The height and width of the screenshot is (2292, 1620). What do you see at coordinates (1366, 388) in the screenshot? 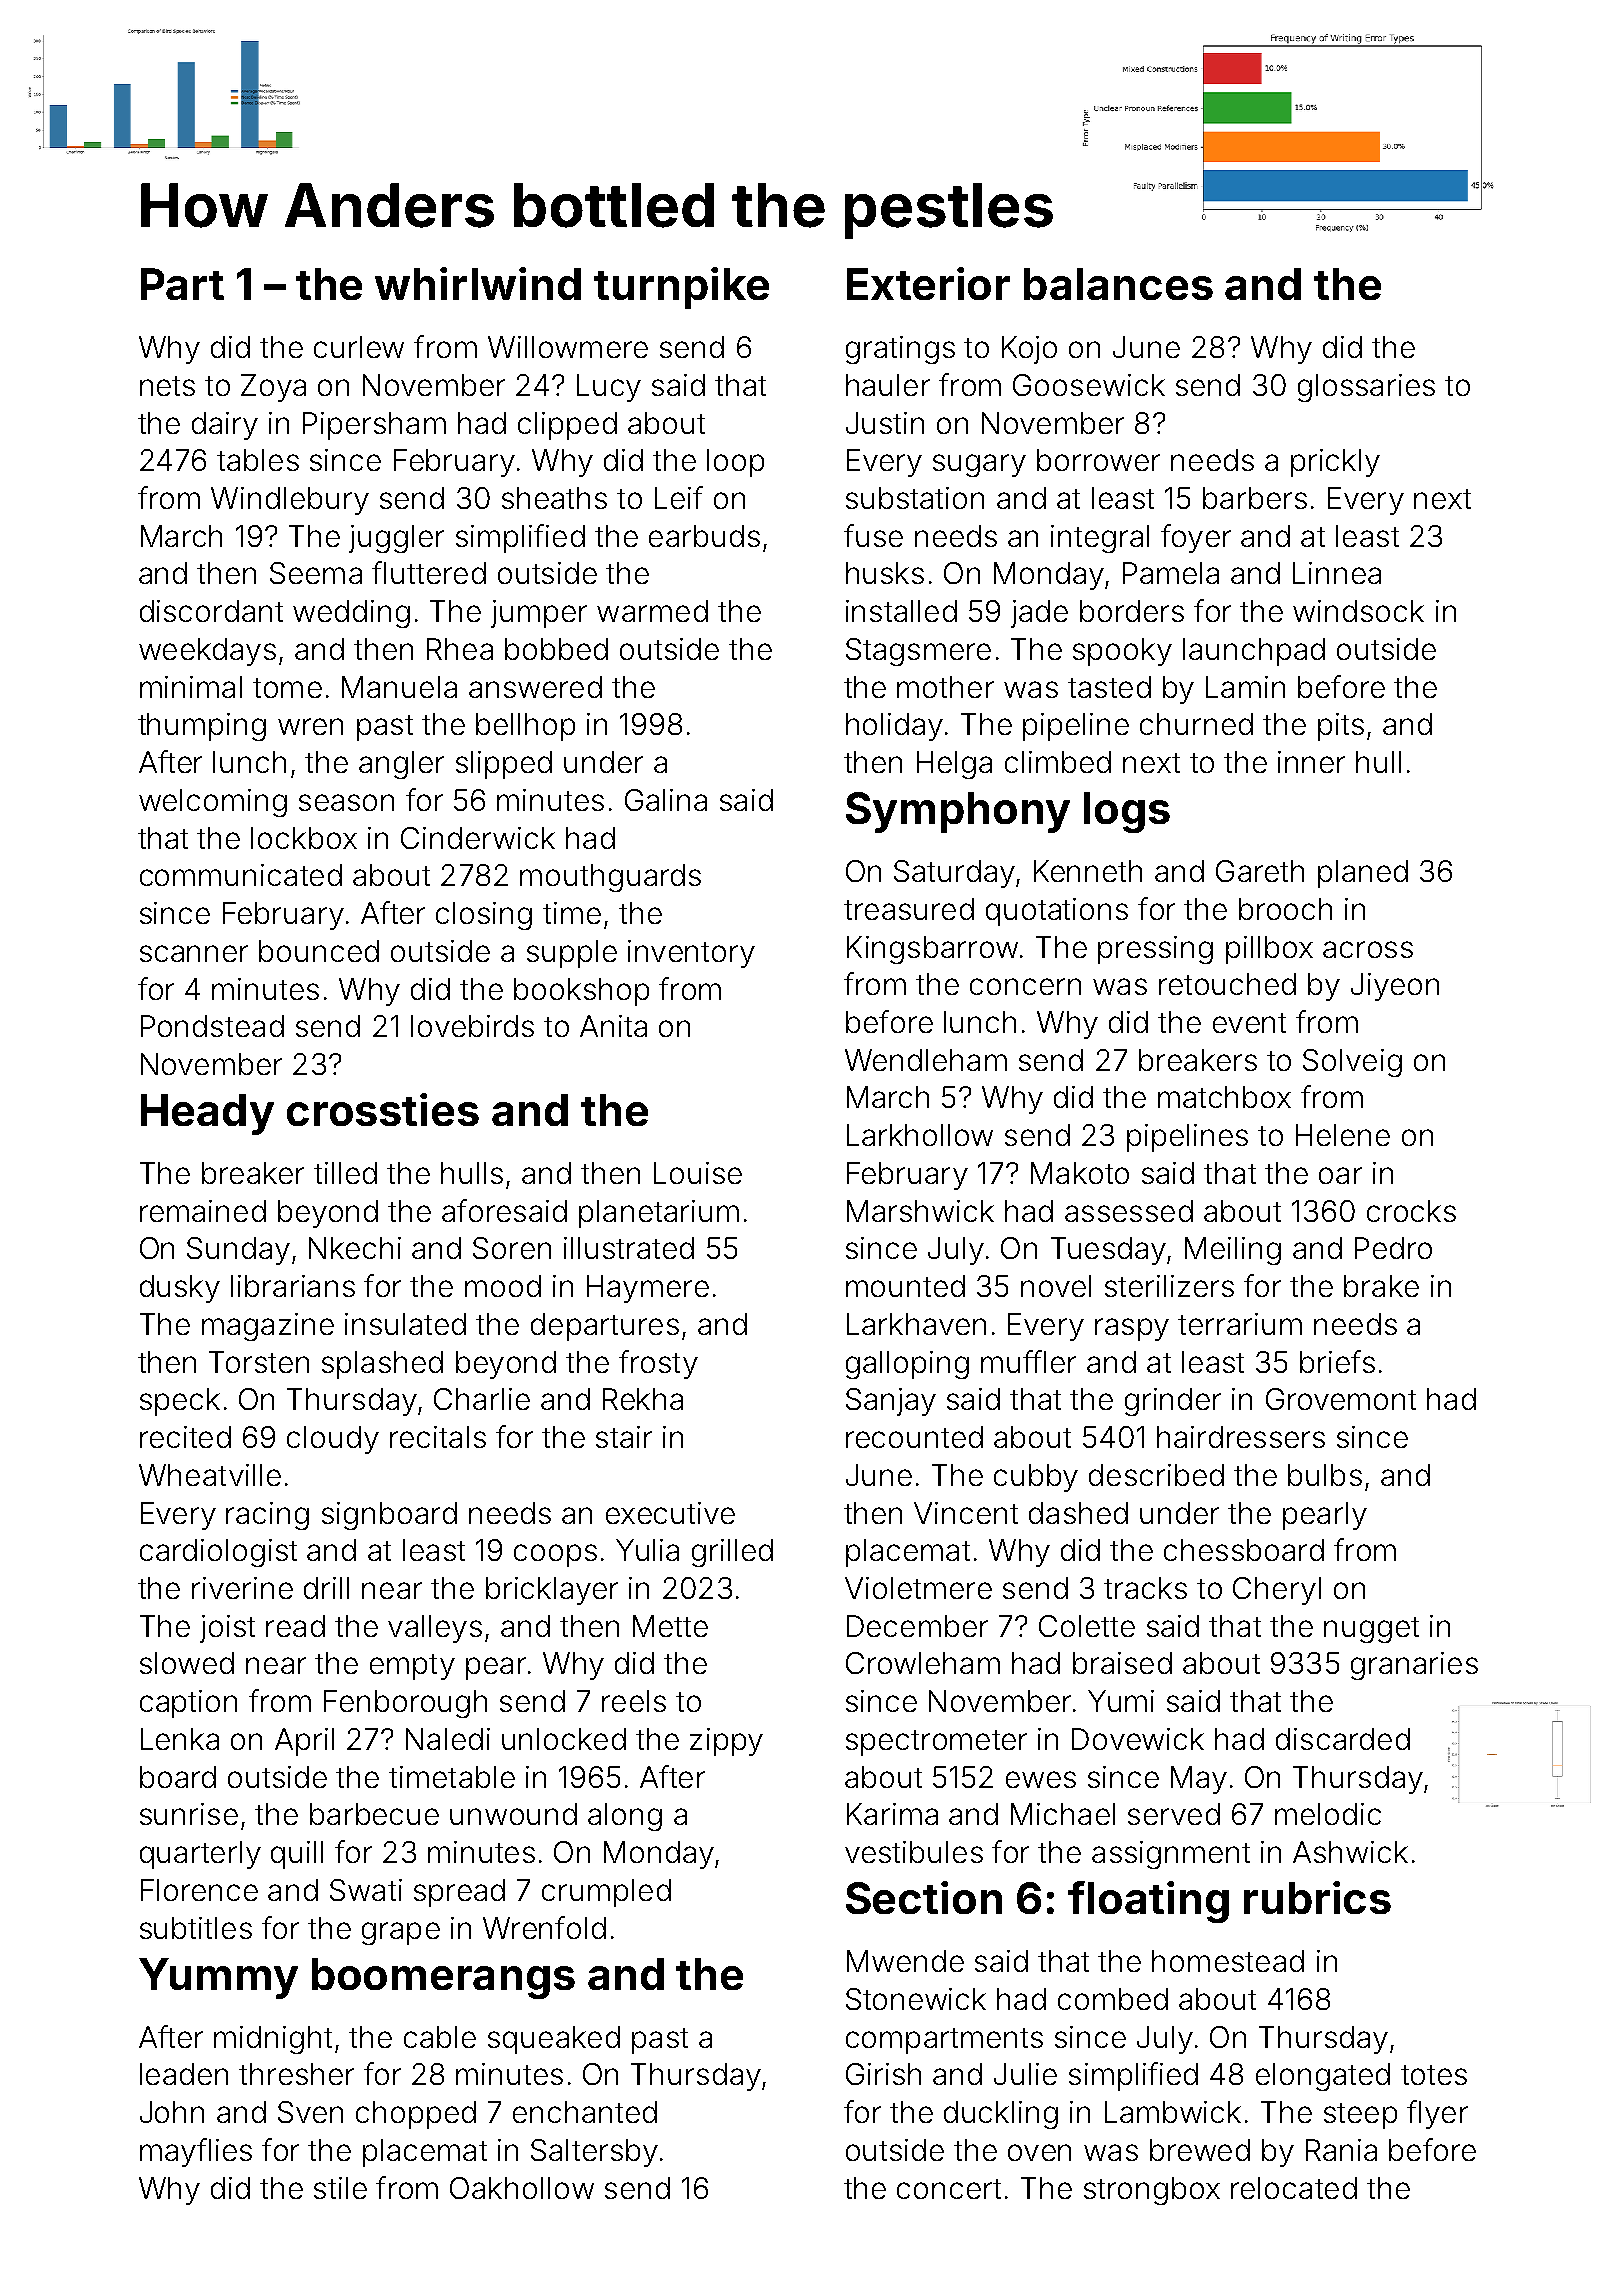
I see `glossaries` at bounding box center [1366, 388].
